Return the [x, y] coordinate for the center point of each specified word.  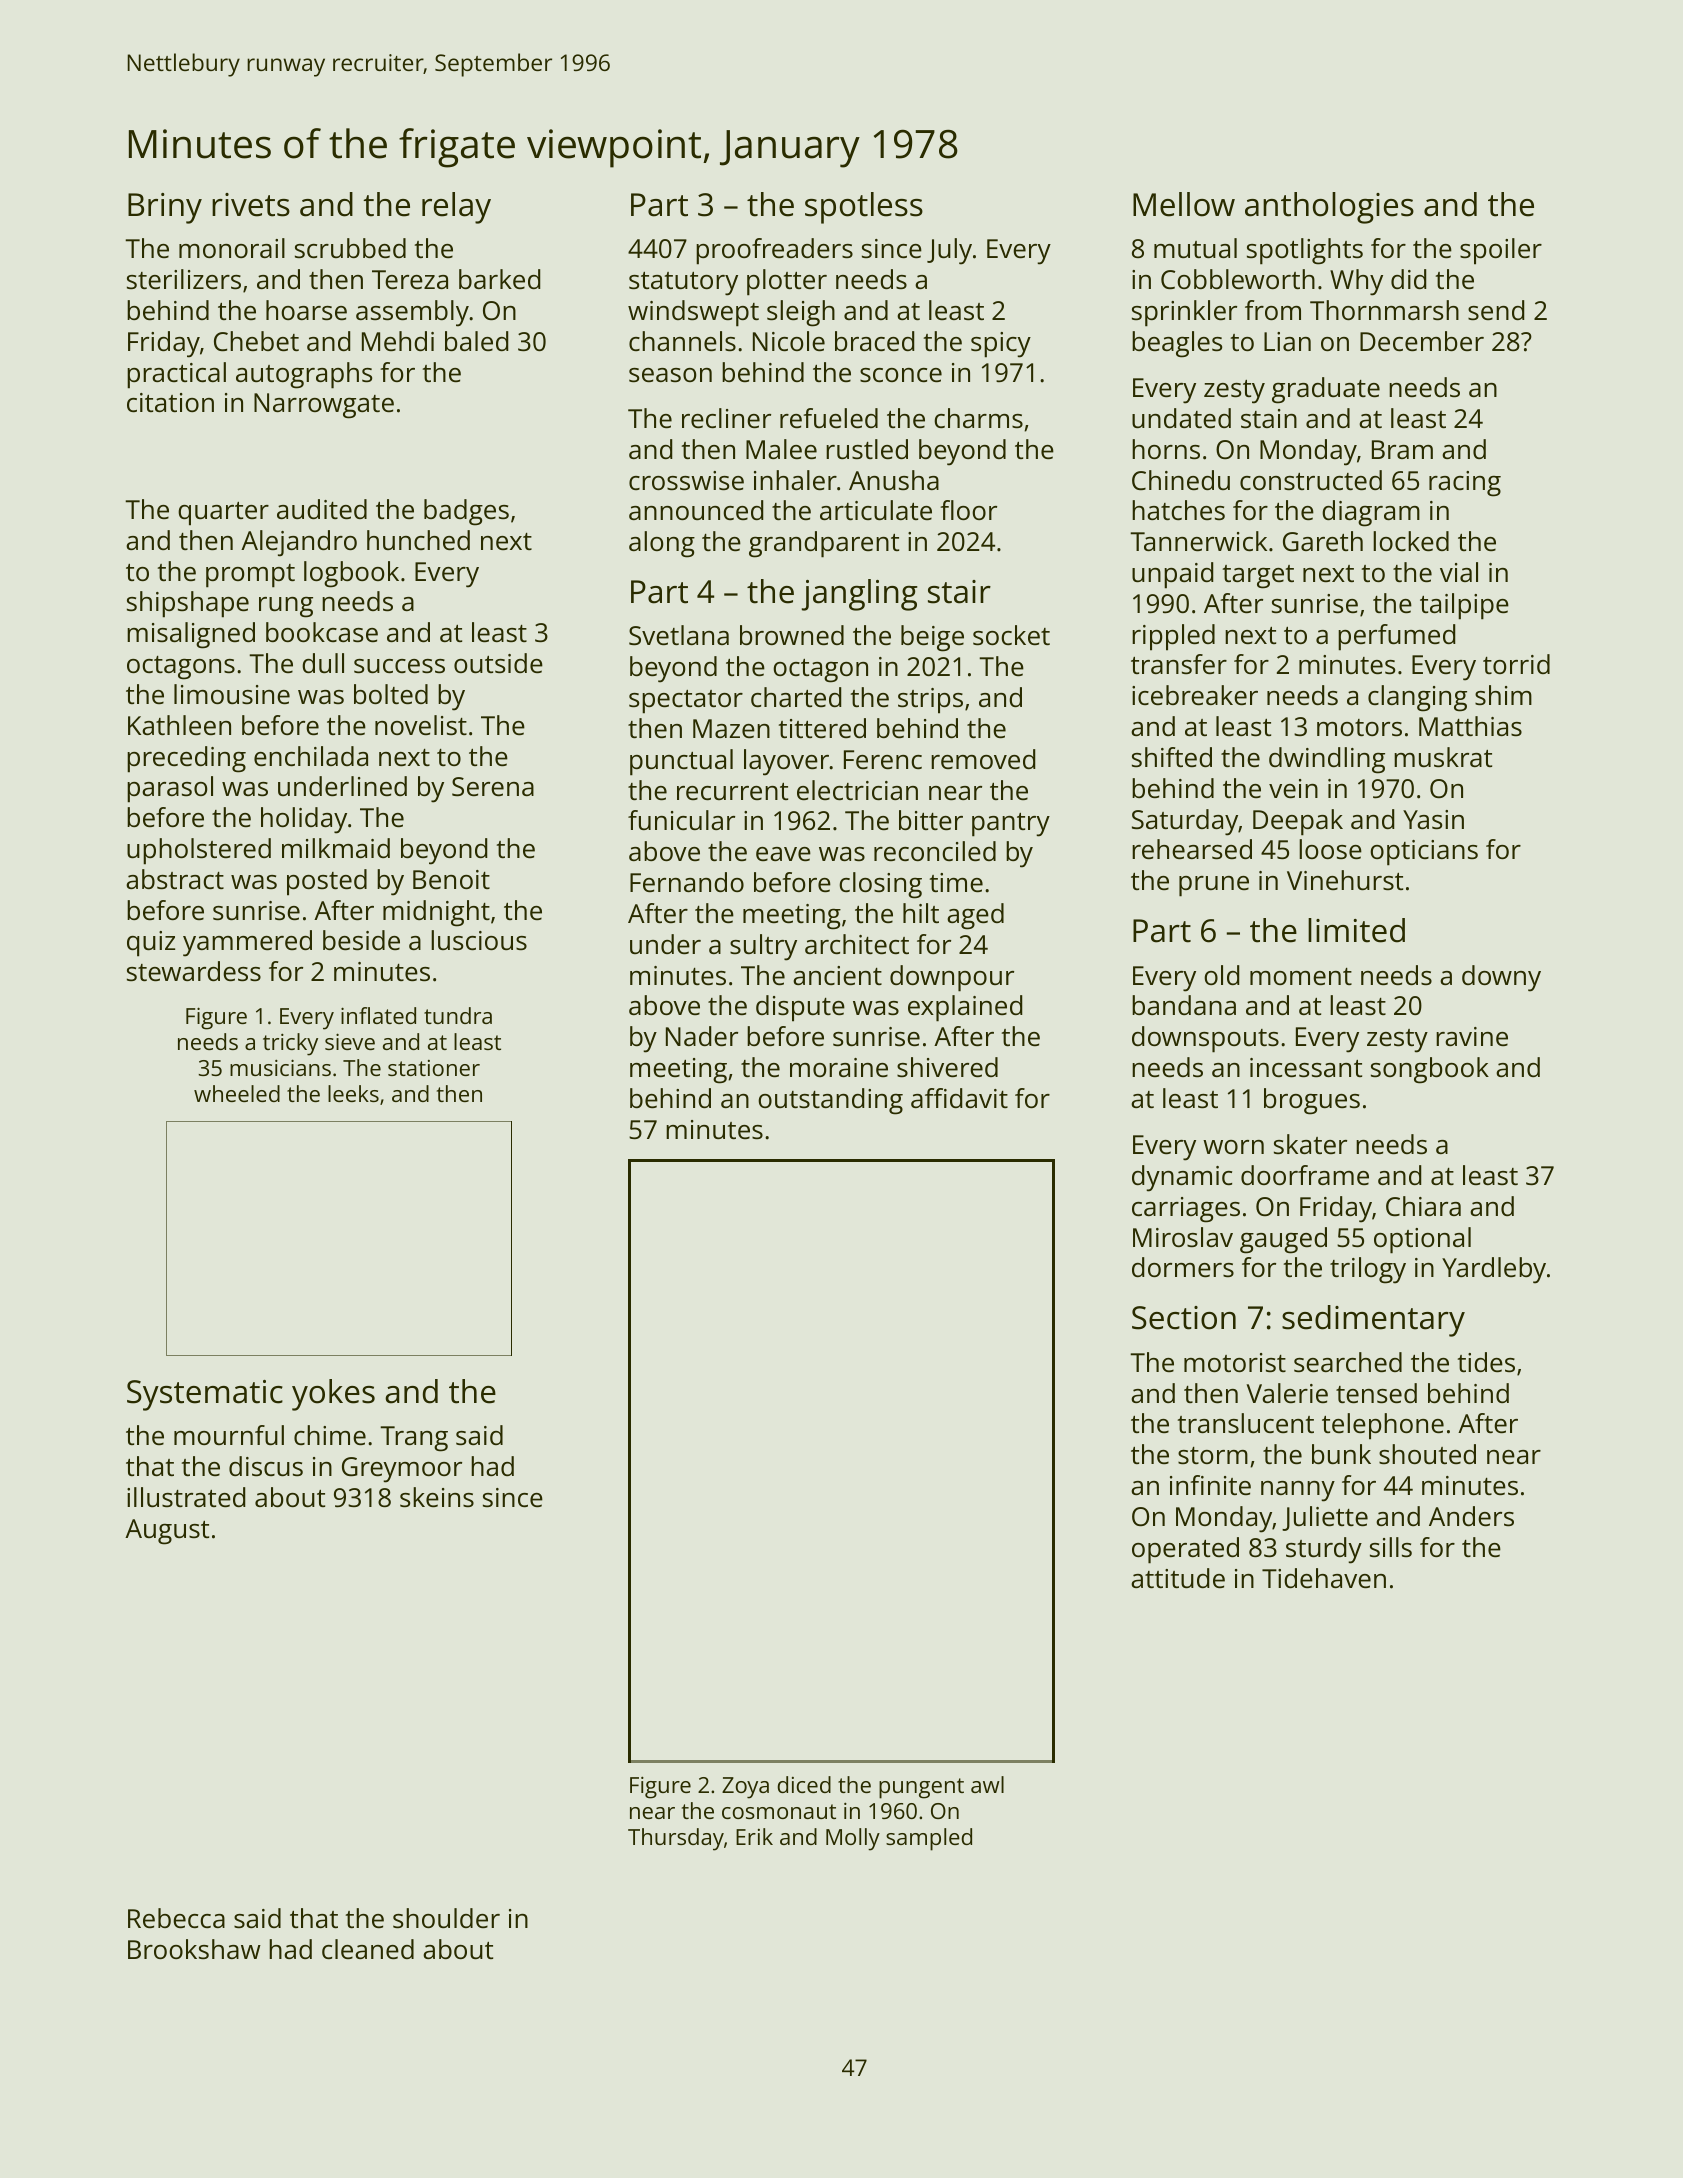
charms [978, 418]
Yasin [1433, 819]
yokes [333, 1395]
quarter [223, 514]
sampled [929, 1839]
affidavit [959, 1098]
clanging [1417, 698]
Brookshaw [194, 1949]
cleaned [368, 1949]
